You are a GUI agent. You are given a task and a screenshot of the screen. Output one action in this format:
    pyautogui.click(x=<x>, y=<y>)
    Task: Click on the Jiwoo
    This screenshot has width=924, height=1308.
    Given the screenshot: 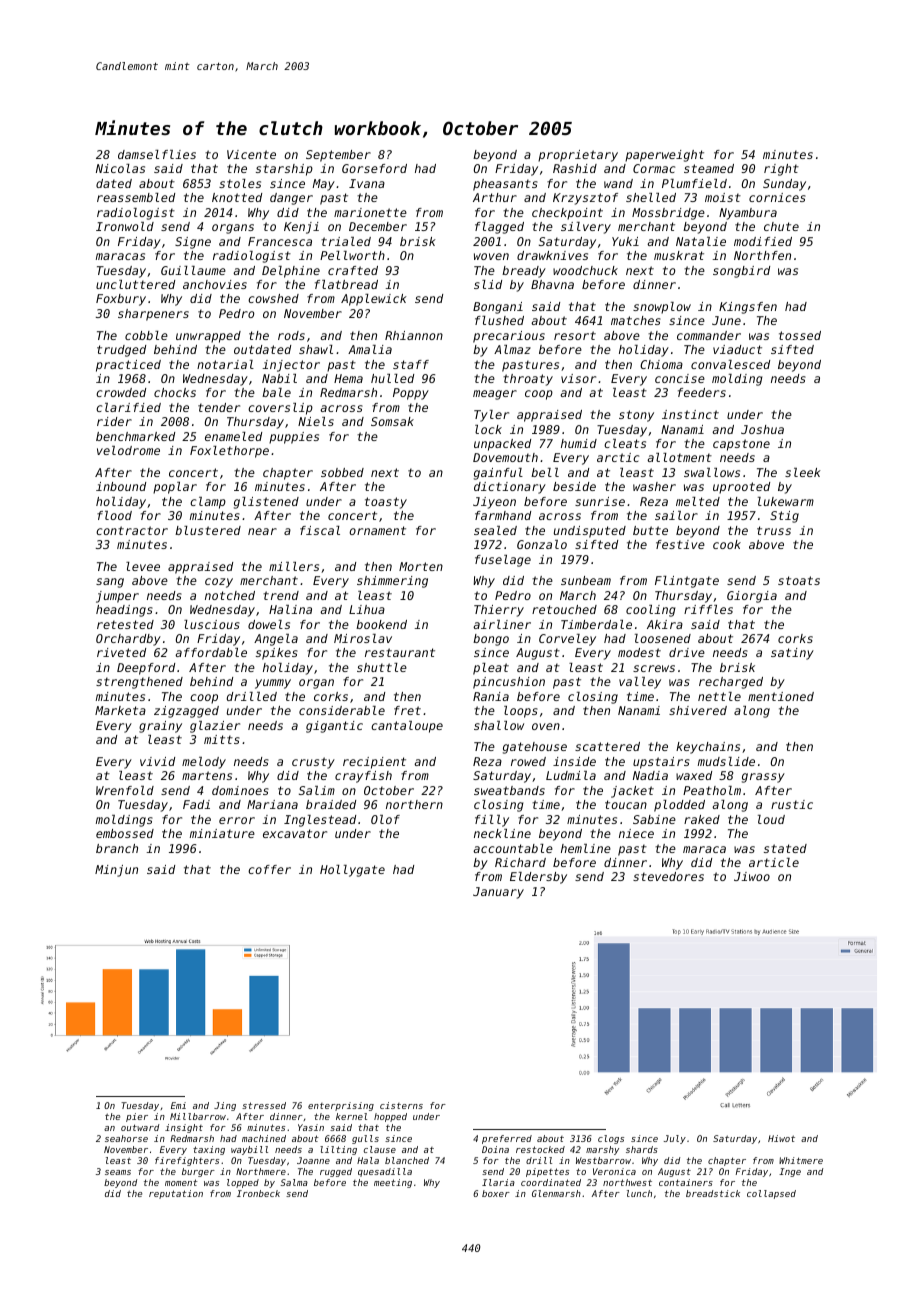 What is the action you would take?
    pyautogui.click(x=752, y=876)
